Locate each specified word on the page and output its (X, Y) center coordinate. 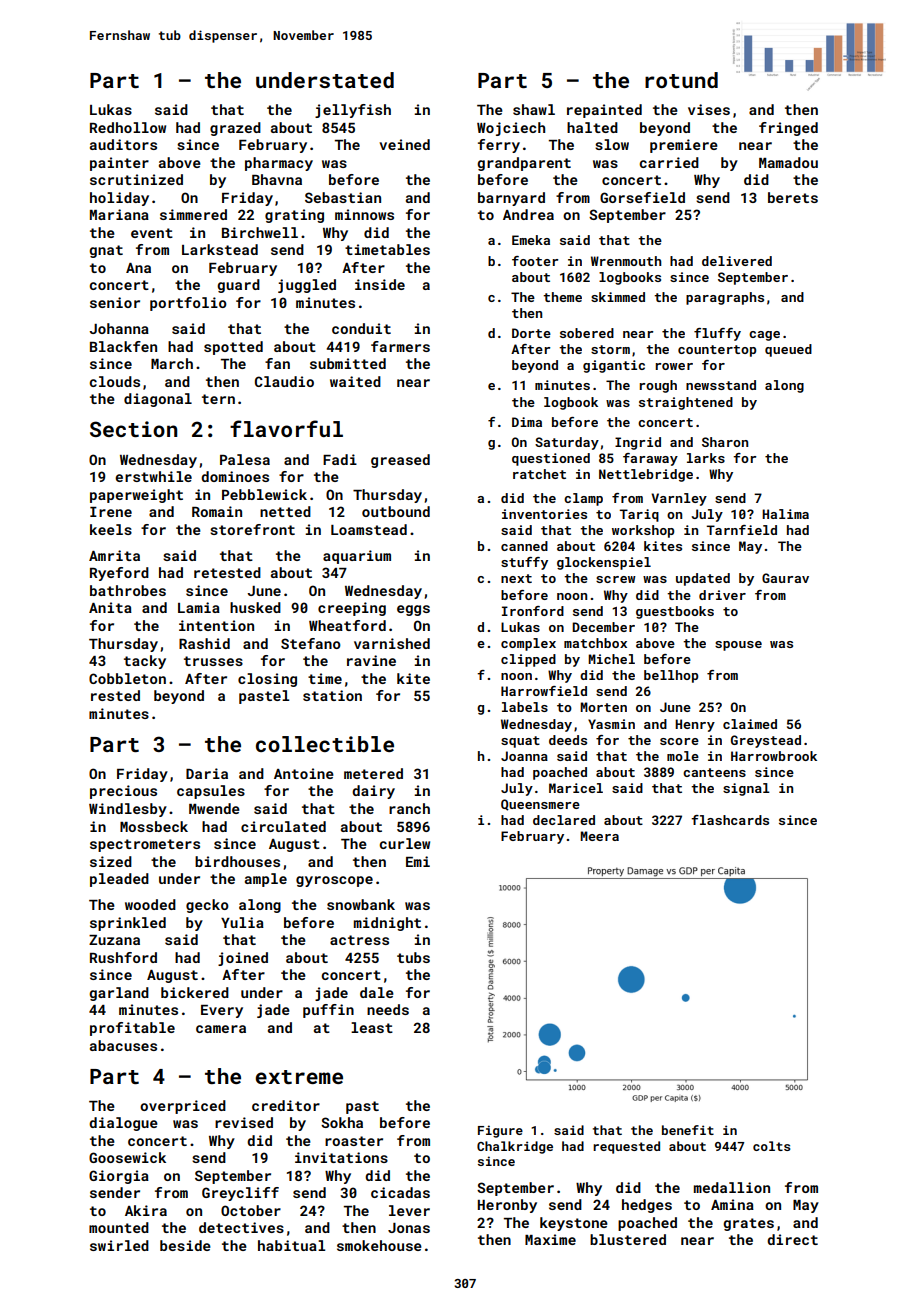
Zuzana (114, 940)
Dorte (531, 333)
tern (218, 399)
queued (788, 350)
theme (562, 297)
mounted (119, 1227)
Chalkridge (515, 1147)
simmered (193, 214)
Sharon (725, 442)
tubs (413, 957)
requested (626, 1147)
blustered (628, 1239)
